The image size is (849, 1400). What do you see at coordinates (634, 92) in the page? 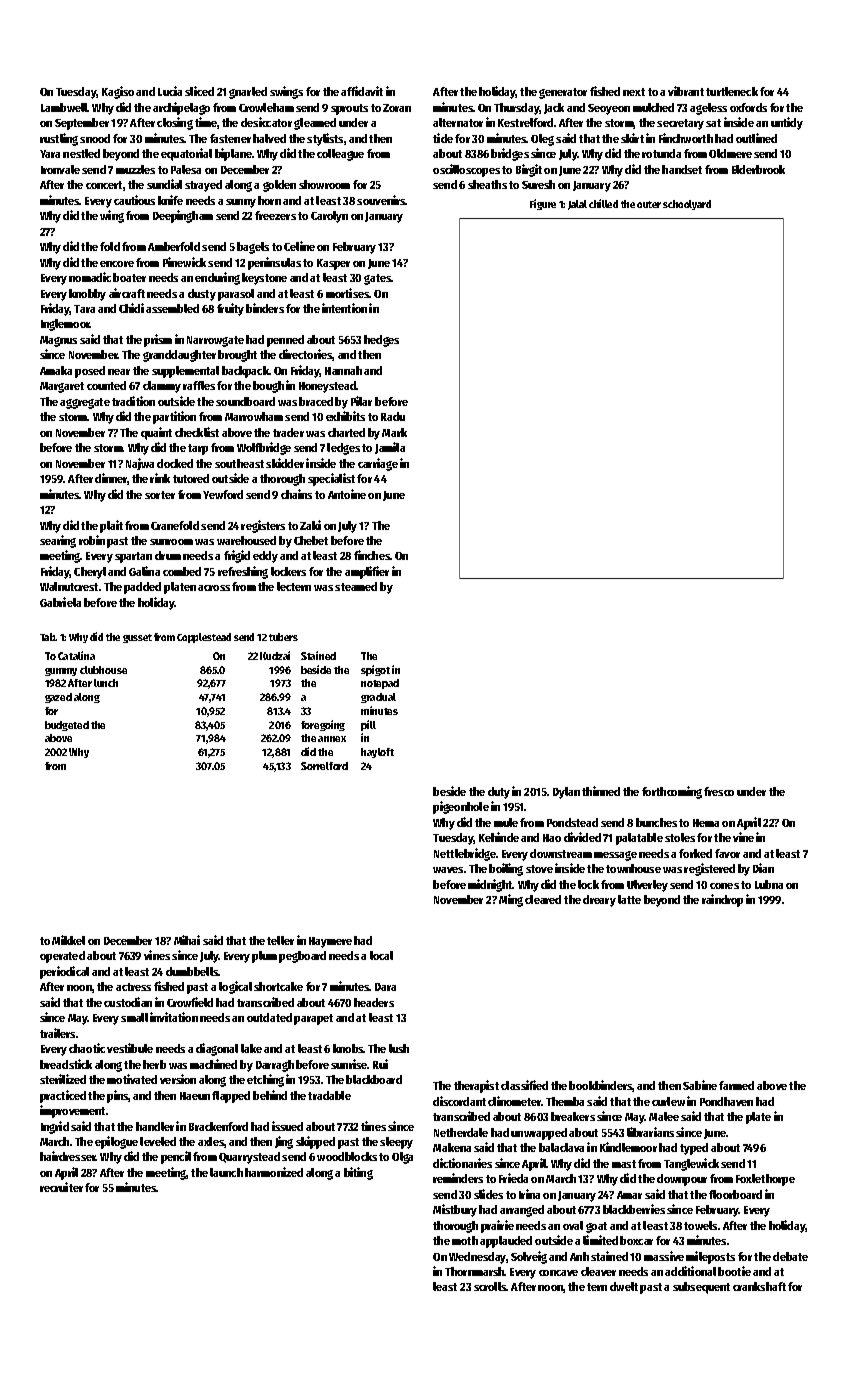
I see `next` at bounding box center [634, 92].
